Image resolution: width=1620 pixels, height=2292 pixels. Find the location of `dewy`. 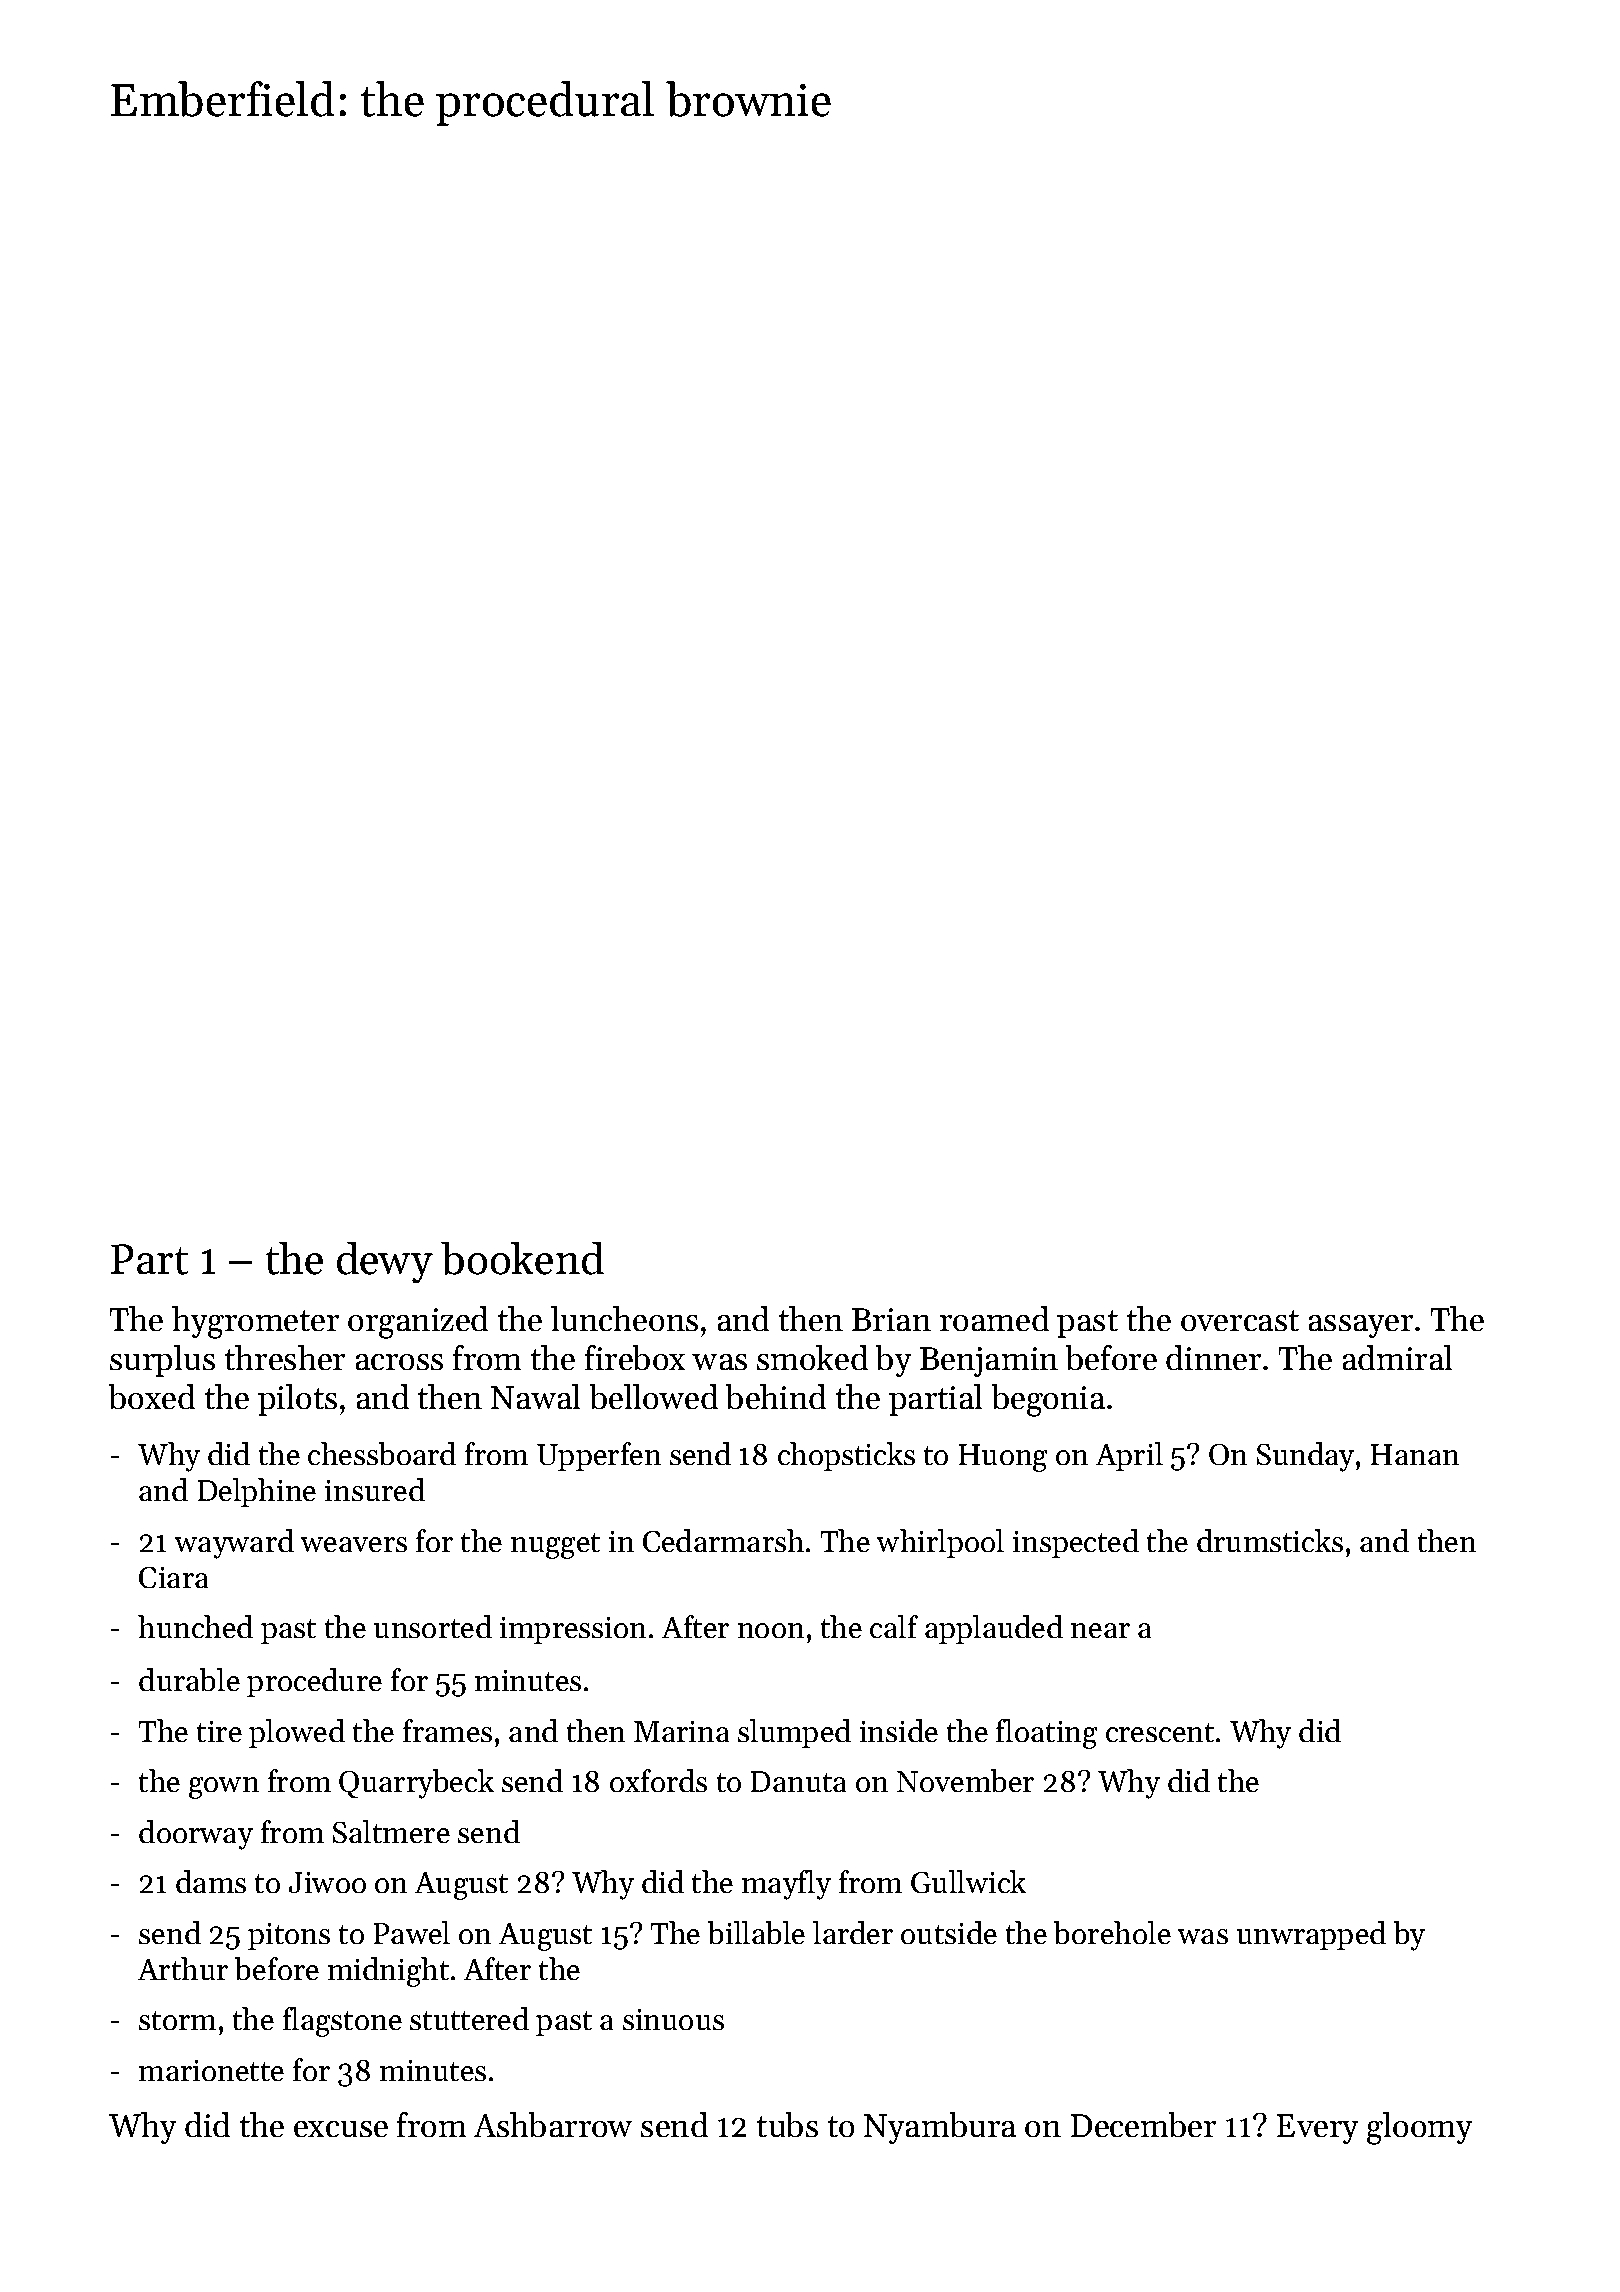

dewy is located at coordinates (385, 1262).
